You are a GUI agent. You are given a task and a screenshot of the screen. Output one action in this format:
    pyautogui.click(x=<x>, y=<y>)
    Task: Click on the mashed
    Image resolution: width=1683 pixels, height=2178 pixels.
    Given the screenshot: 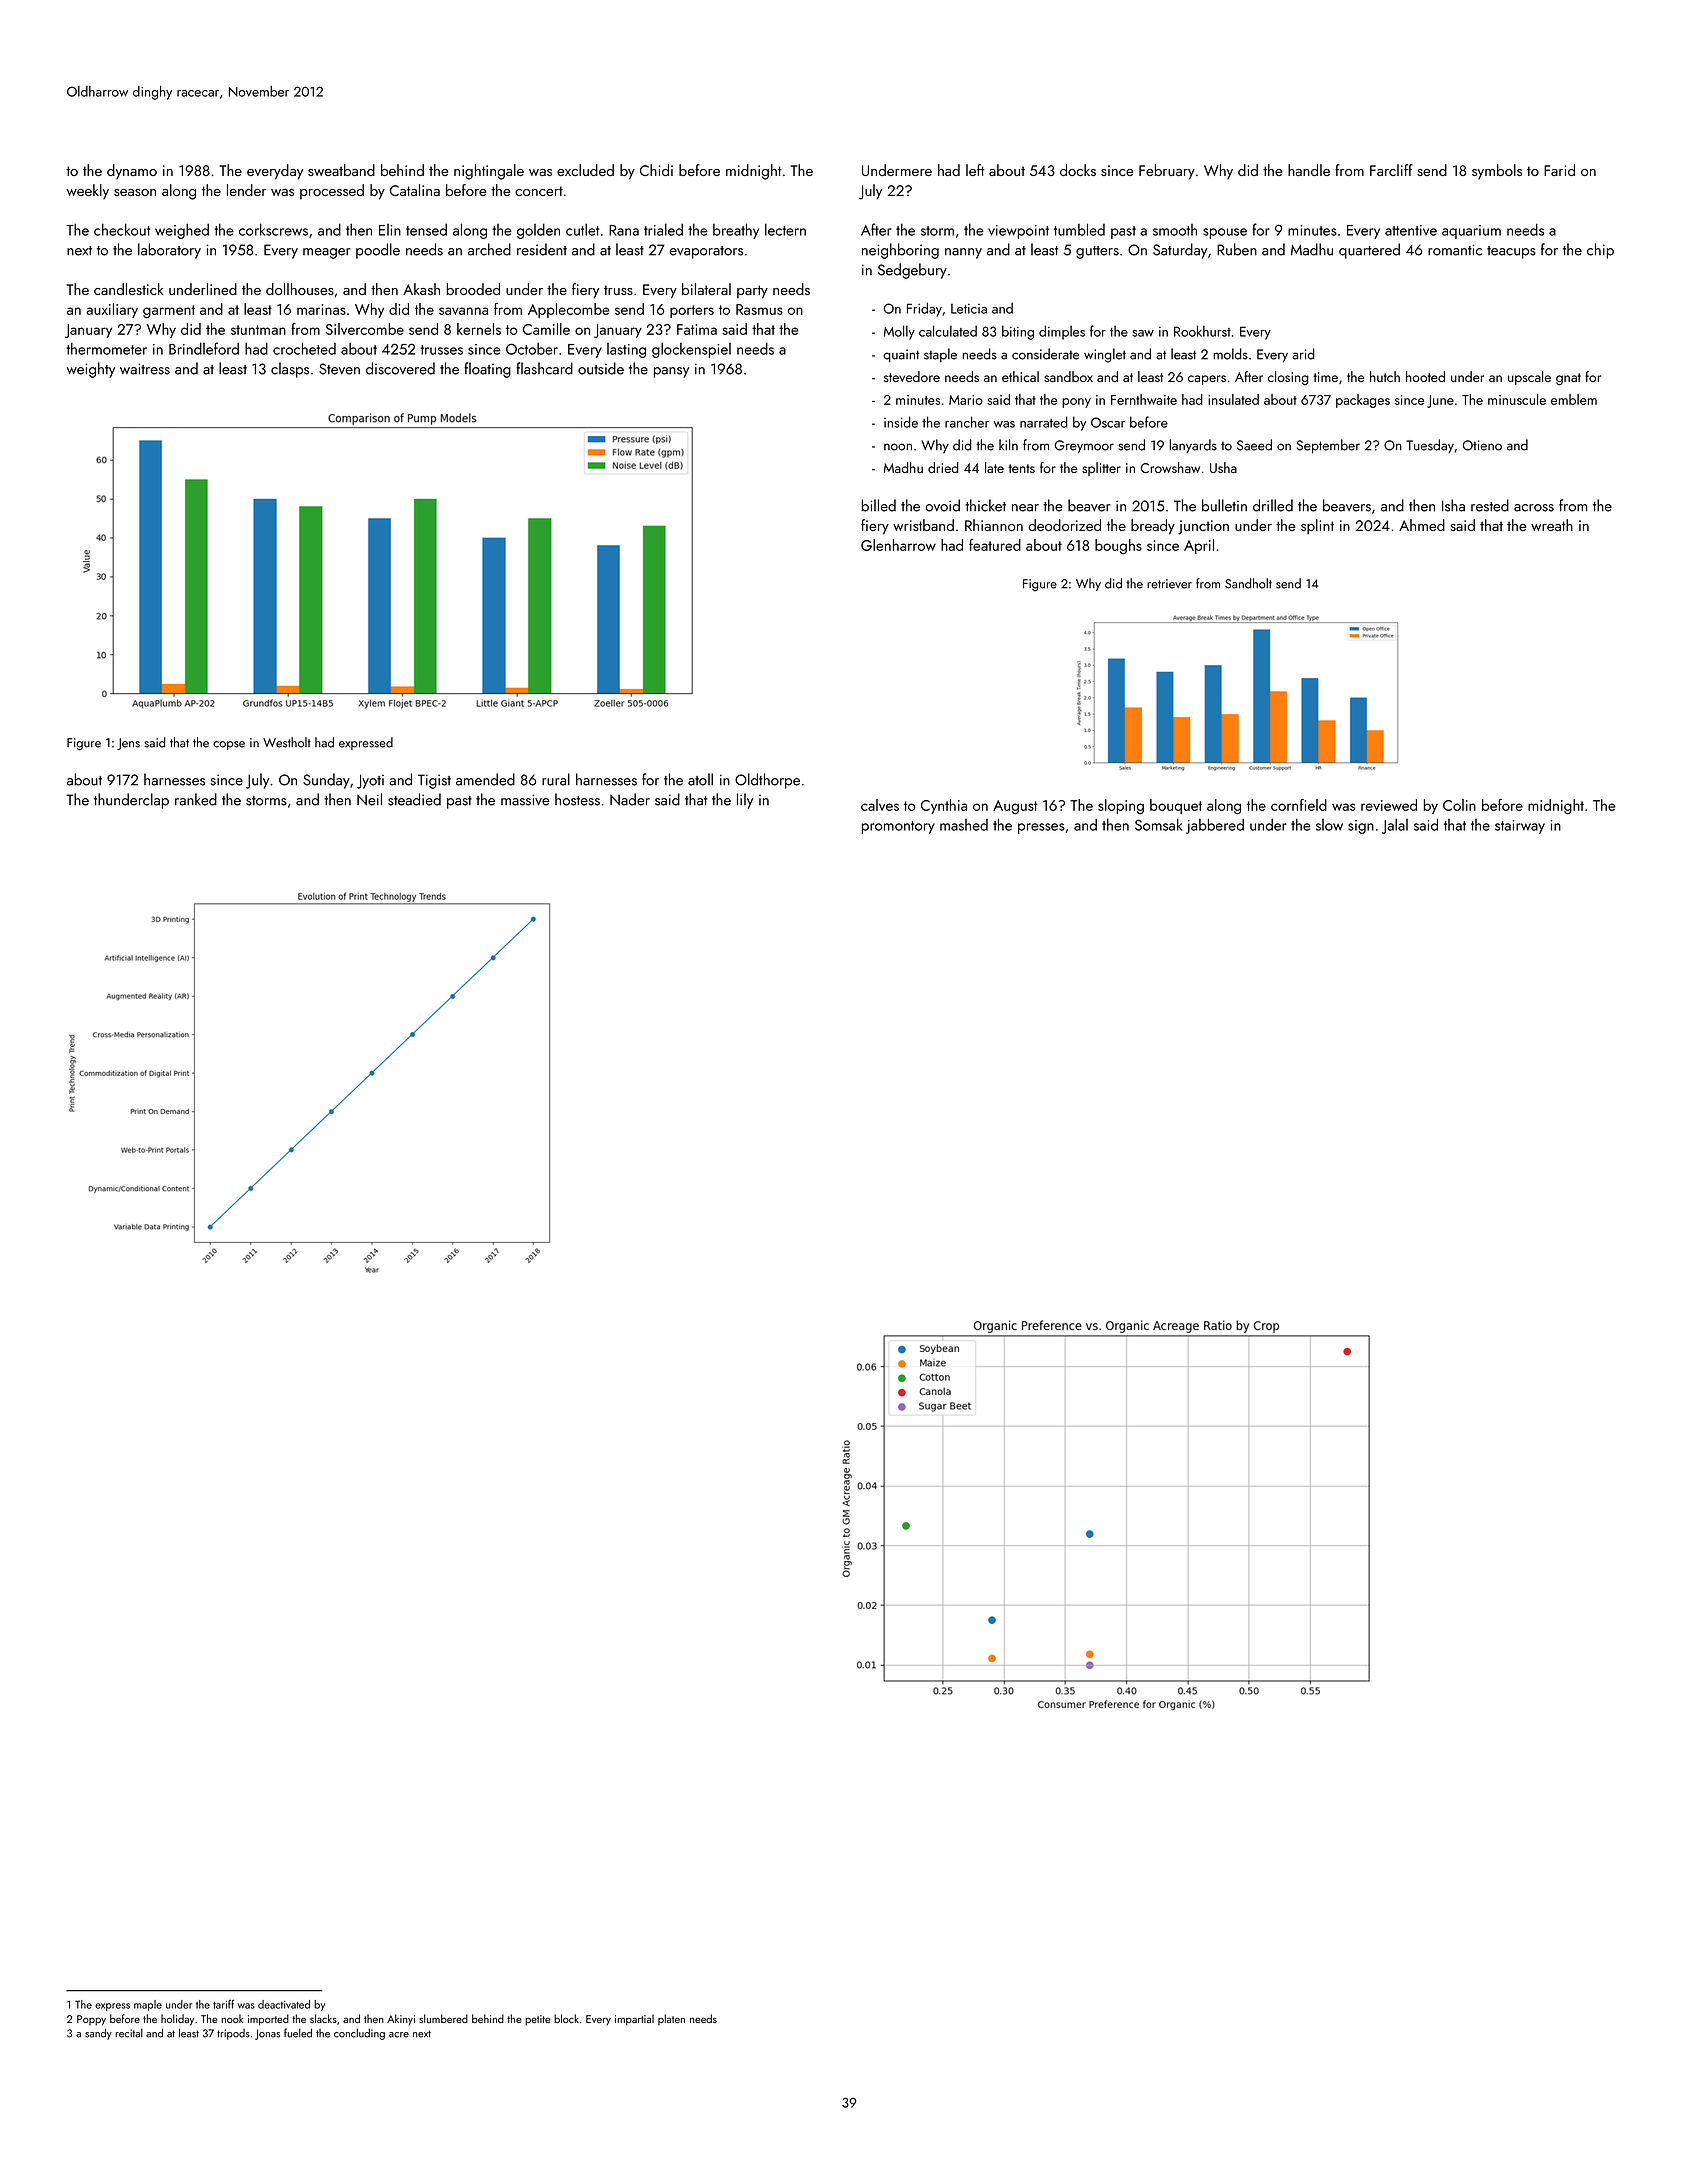 What is the action you would take?
    pyautogui.click(x=964, y=825)
